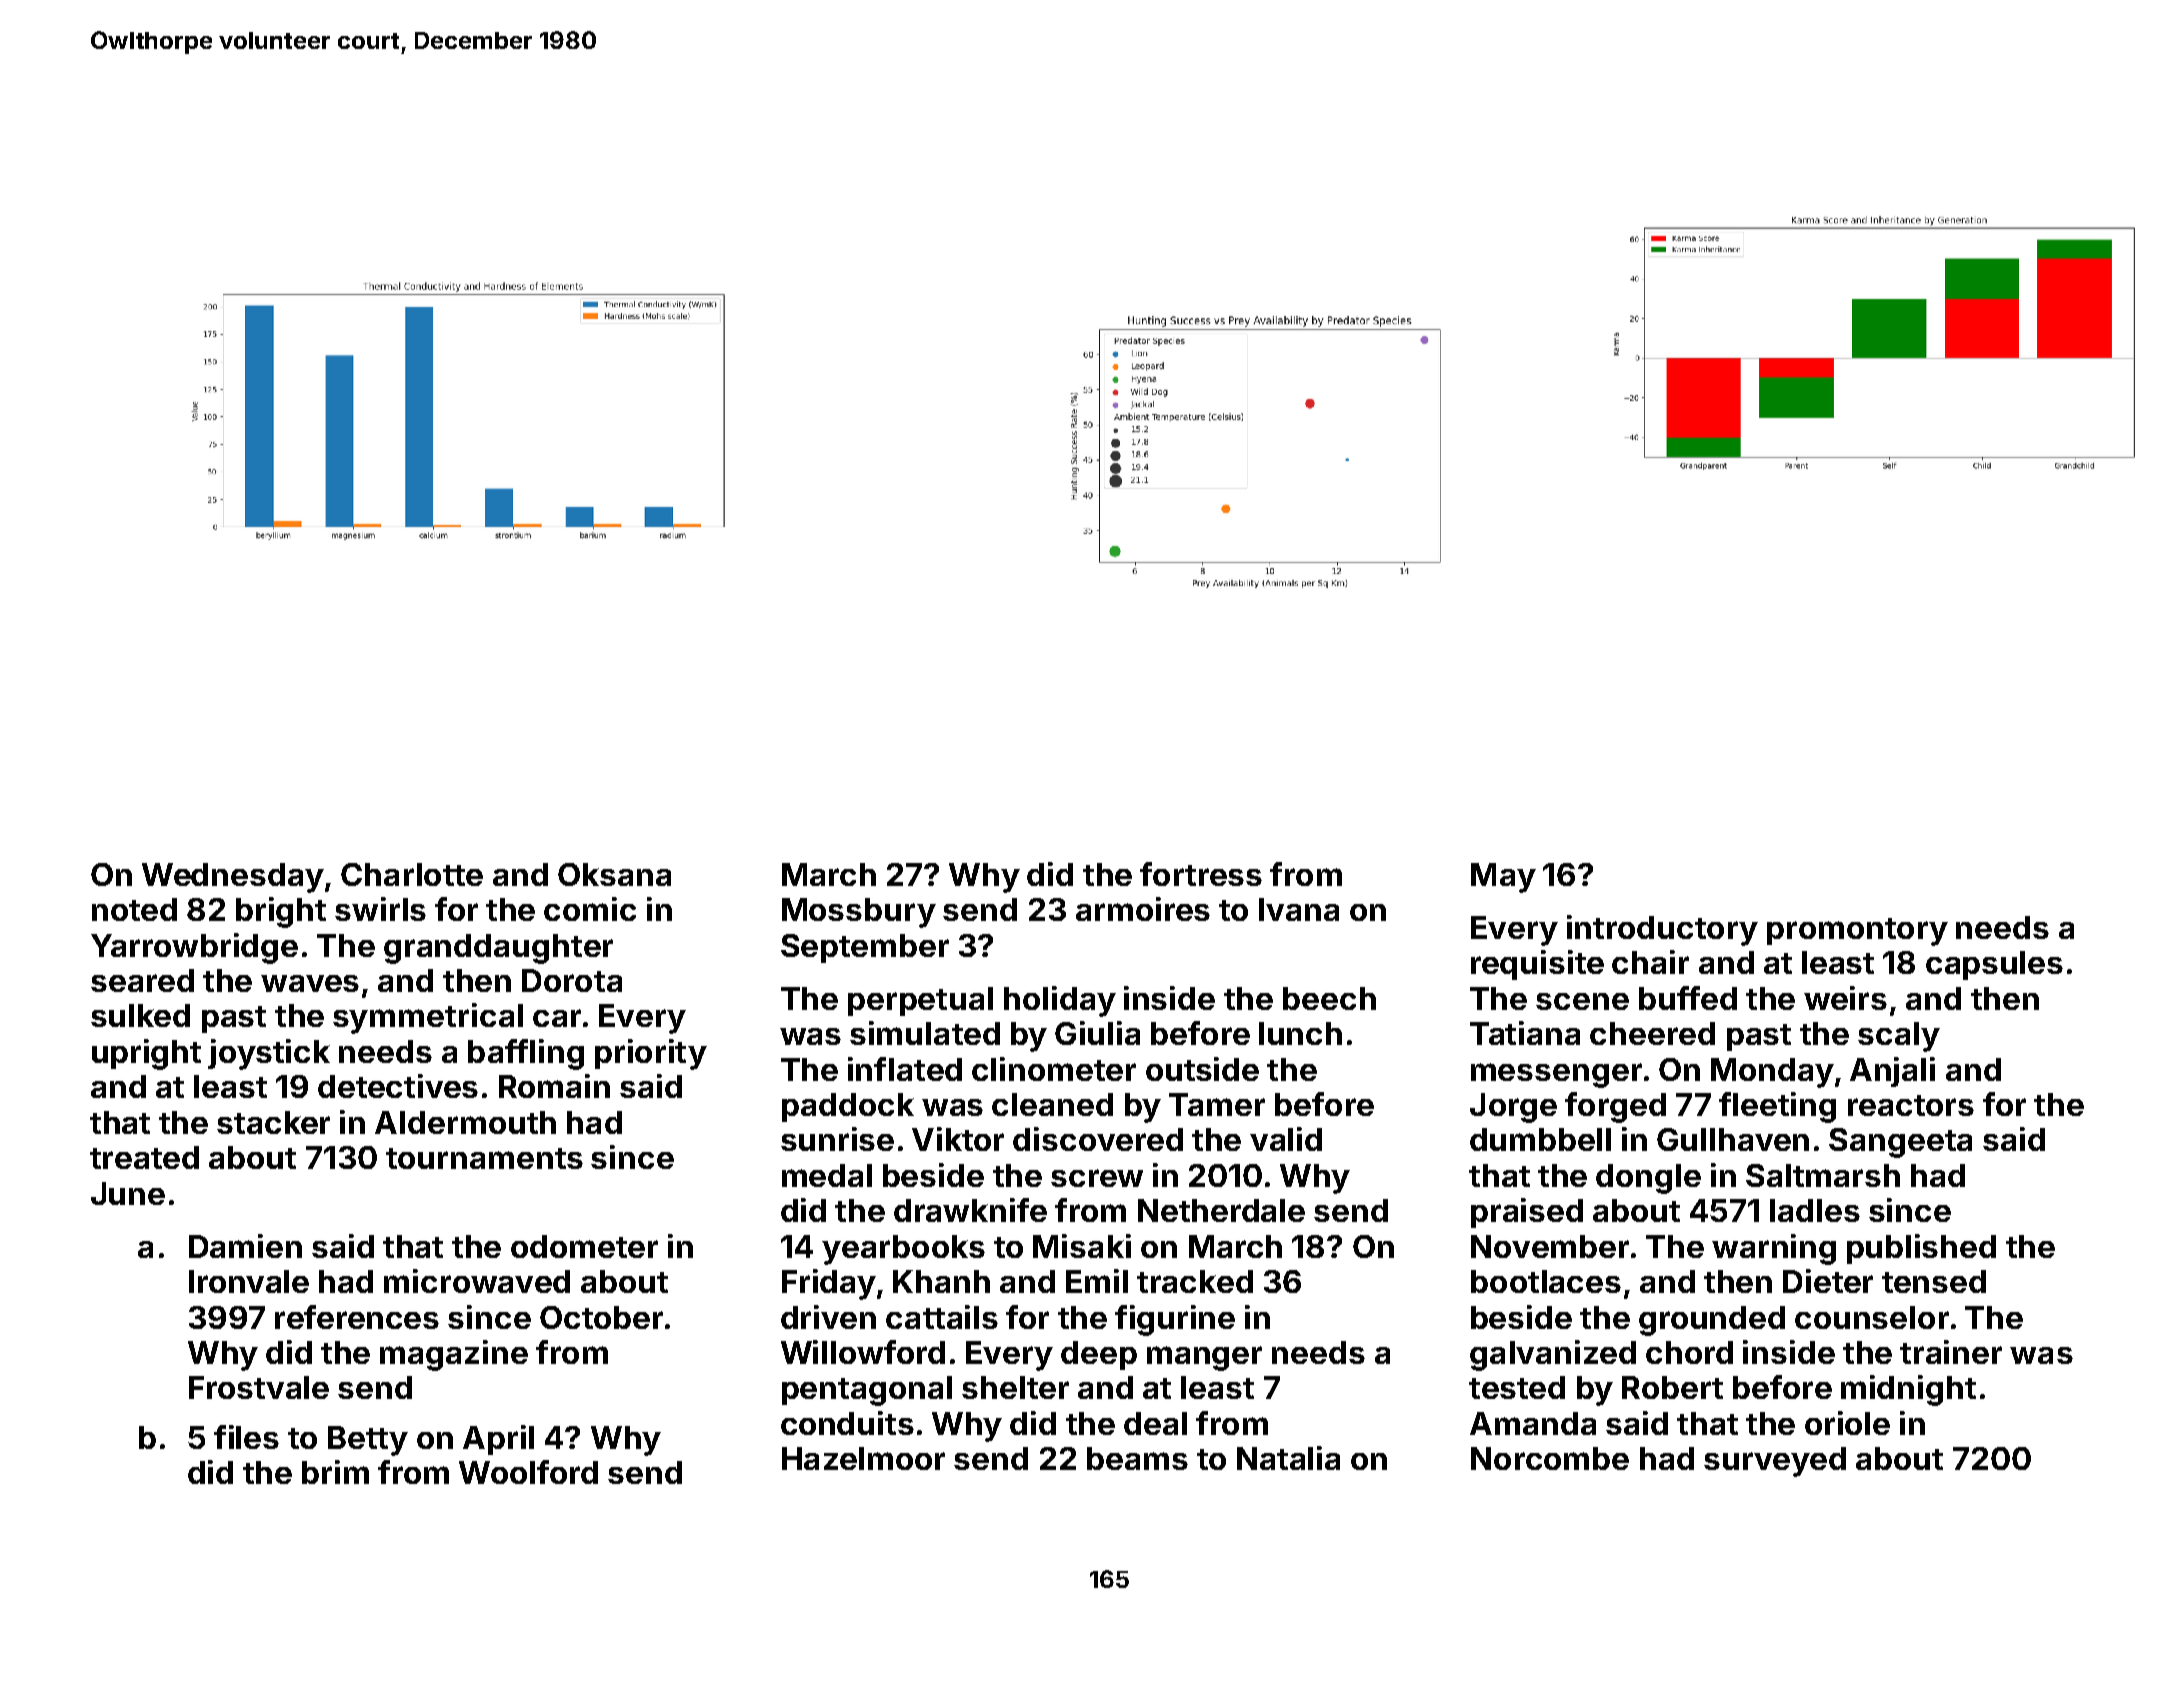  What do you see at coordinates (827, 1175) in the page?
I see `medal` at bounding box center [827, 1175].
